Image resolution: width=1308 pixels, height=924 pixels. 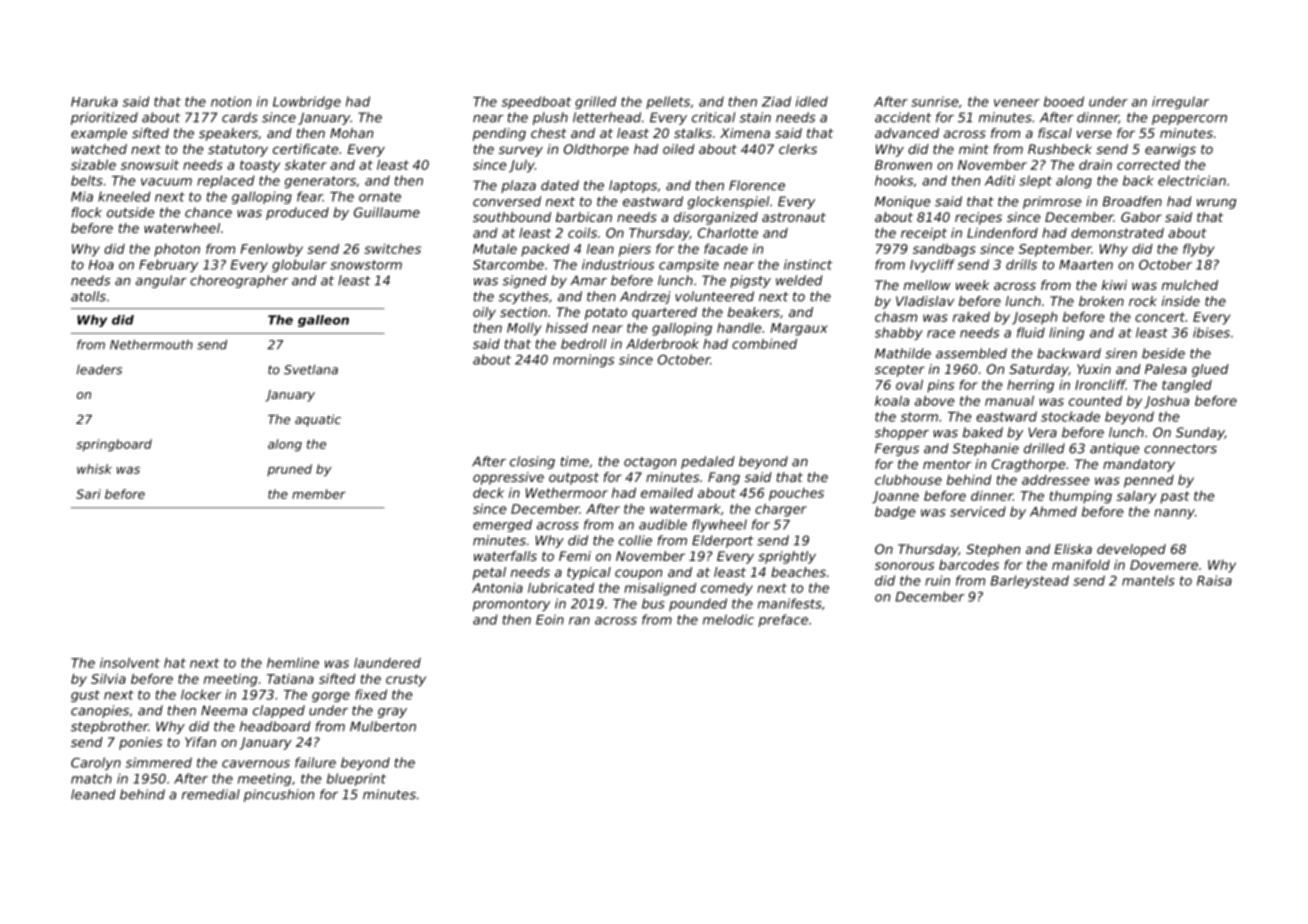 I want to click on Raisa, so click(x=1214, y=580).
